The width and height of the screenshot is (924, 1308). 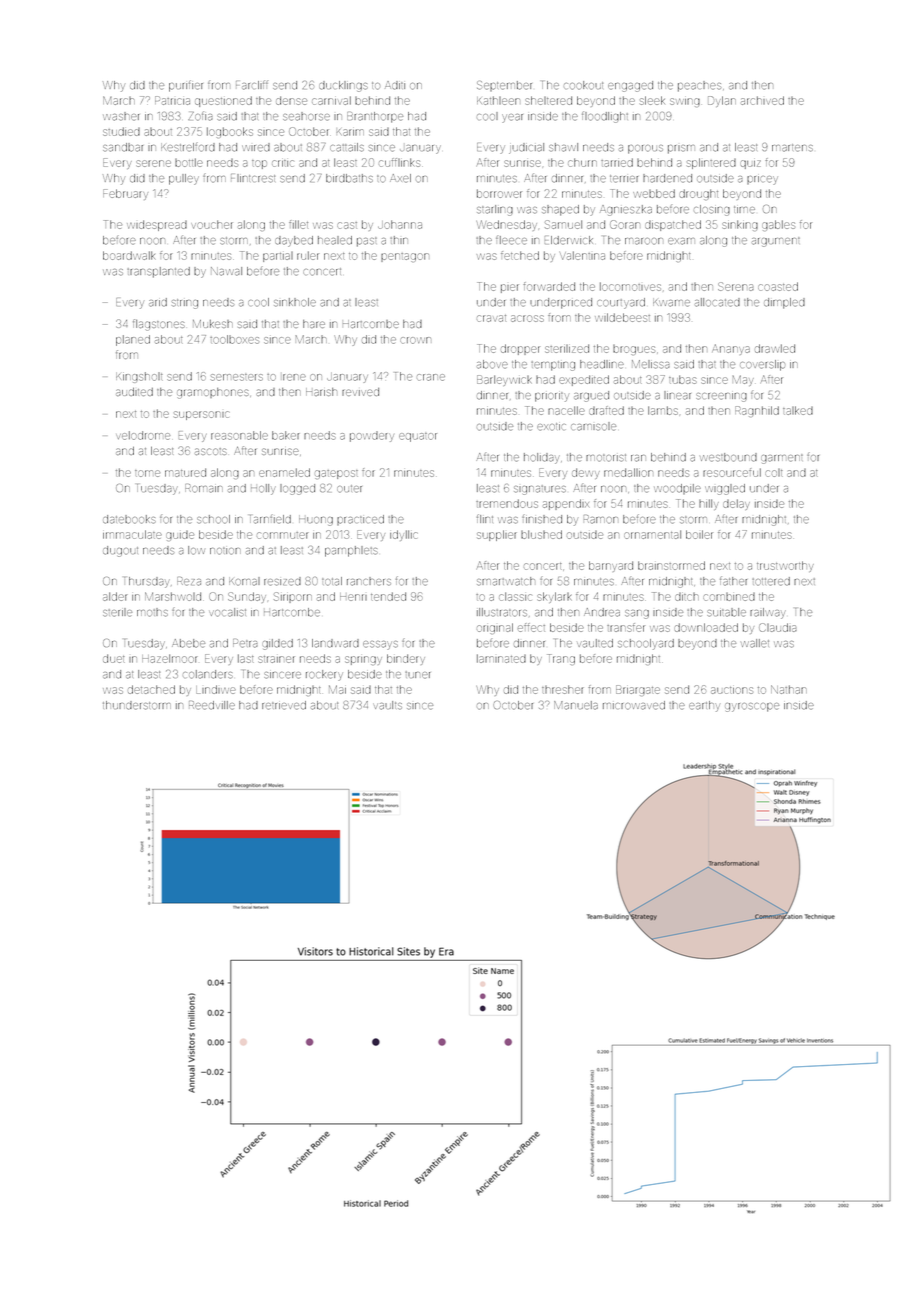 I want to click on thresher, so click(x=562, y=689).
